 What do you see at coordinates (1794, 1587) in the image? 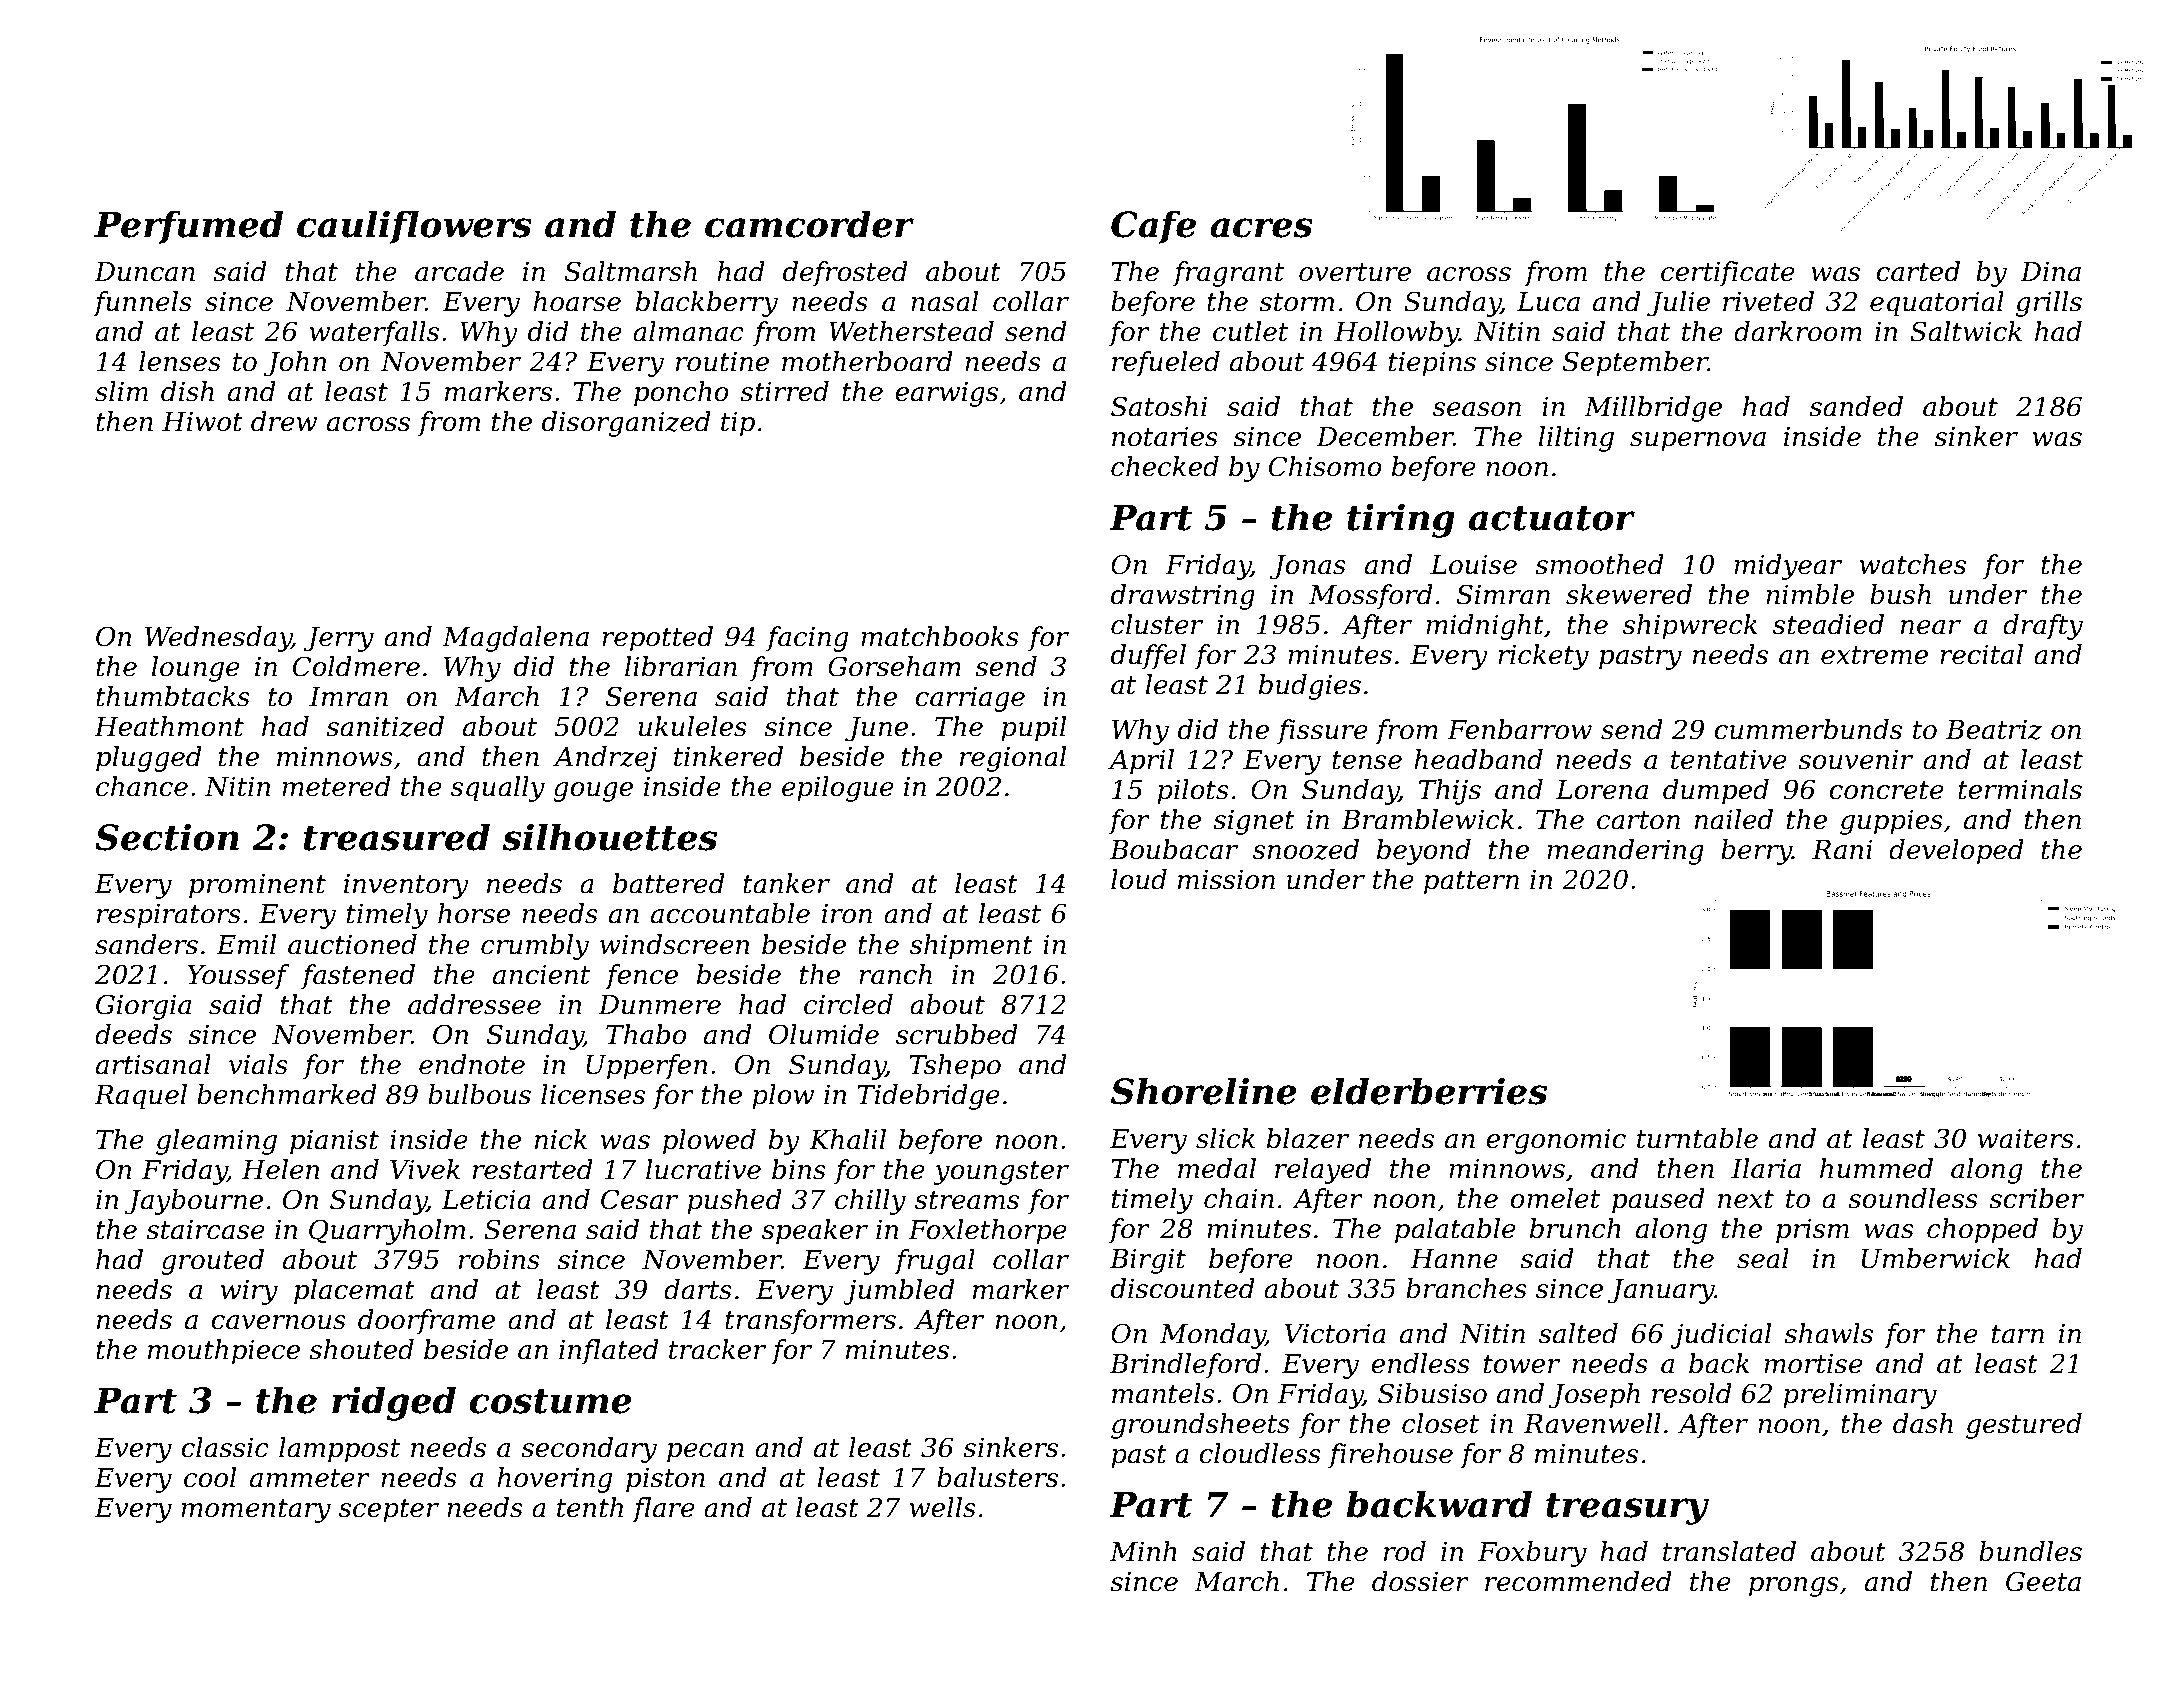
I see `prongs` at bounding box center [1794, 1587].
